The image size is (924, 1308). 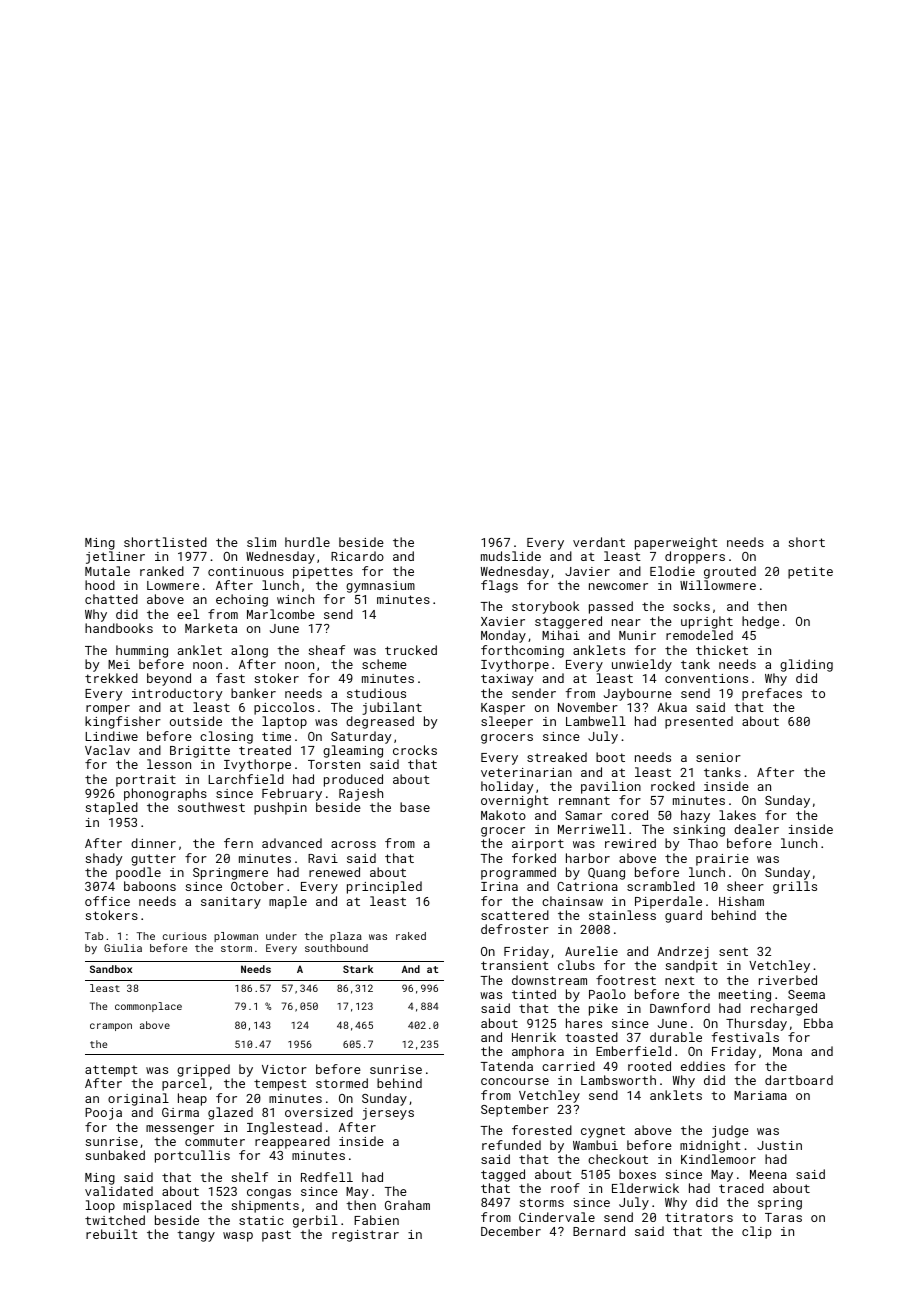 I want to click on sheer, so click(x=745, y=886).
